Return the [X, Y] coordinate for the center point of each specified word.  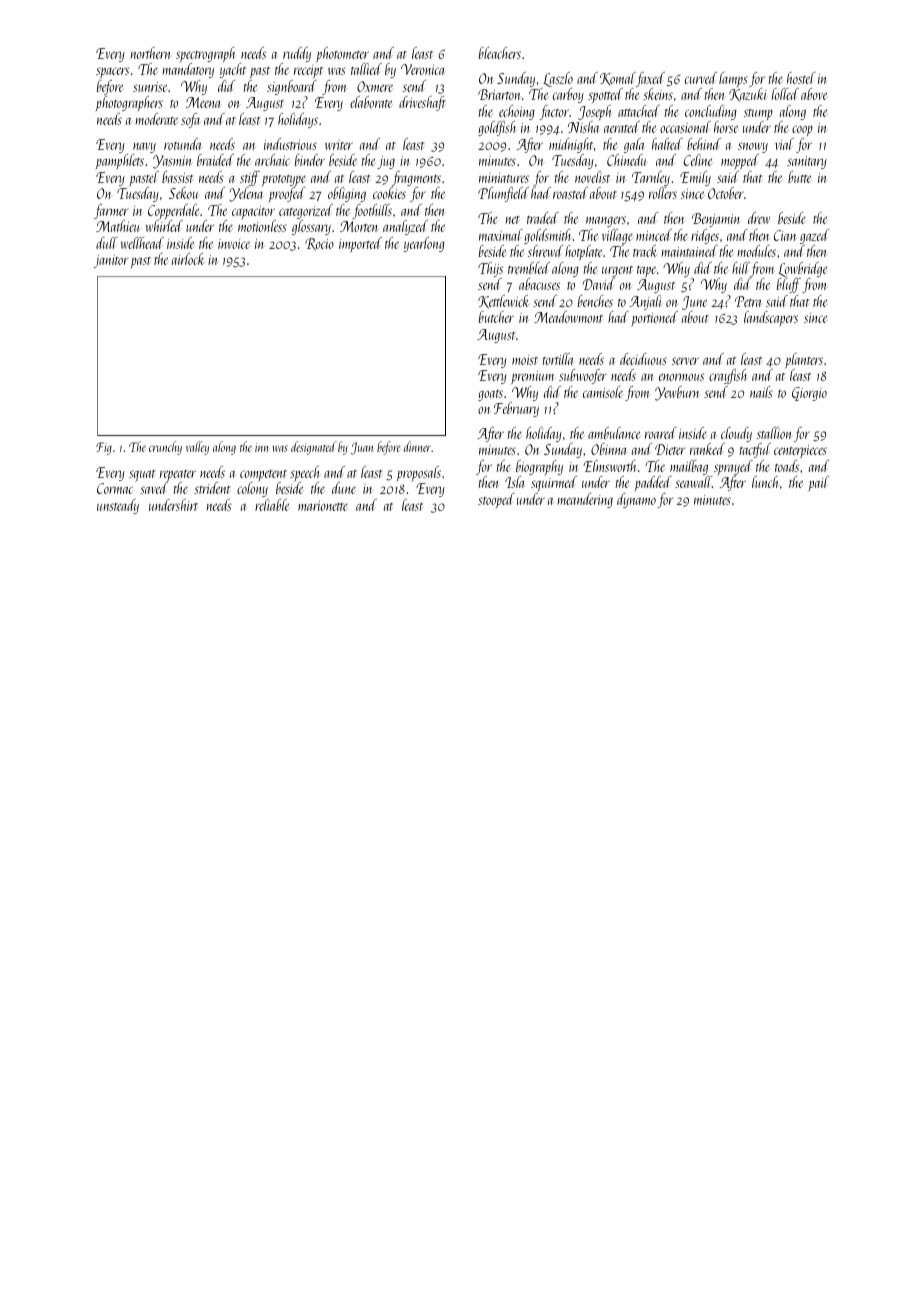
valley [197, 448]
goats [490, 395]
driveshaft [422, 103]
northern [150, 53]
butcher [496, 317]
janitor [111, 261]
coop [802, 131]
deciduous [643, 359]
